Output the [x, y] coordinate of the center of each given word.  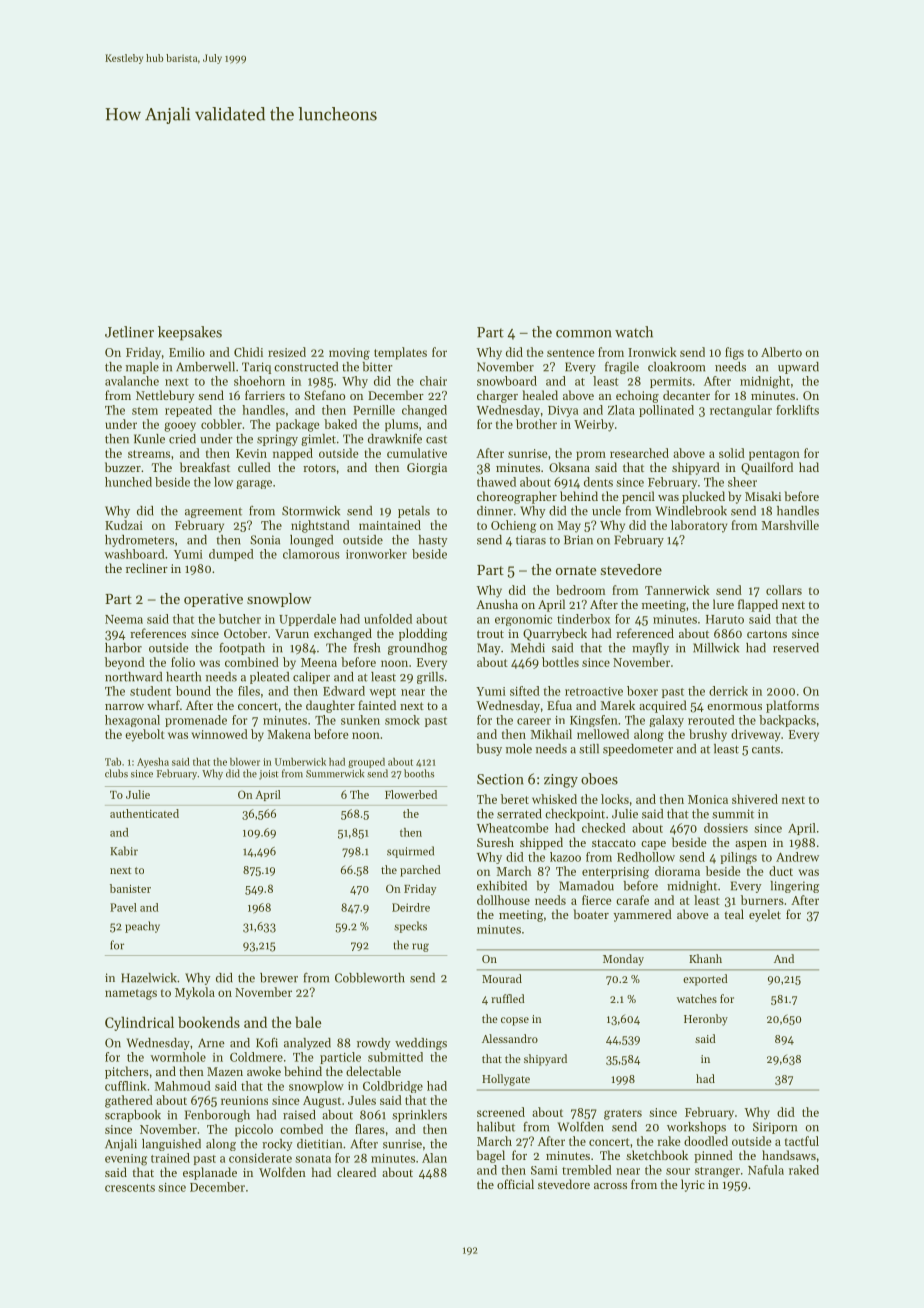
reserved [796, 648]
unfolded [388, 619]
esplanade [210, 1173]
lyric [693, 1185]
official [515, 1184]
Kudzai [124, 525]
